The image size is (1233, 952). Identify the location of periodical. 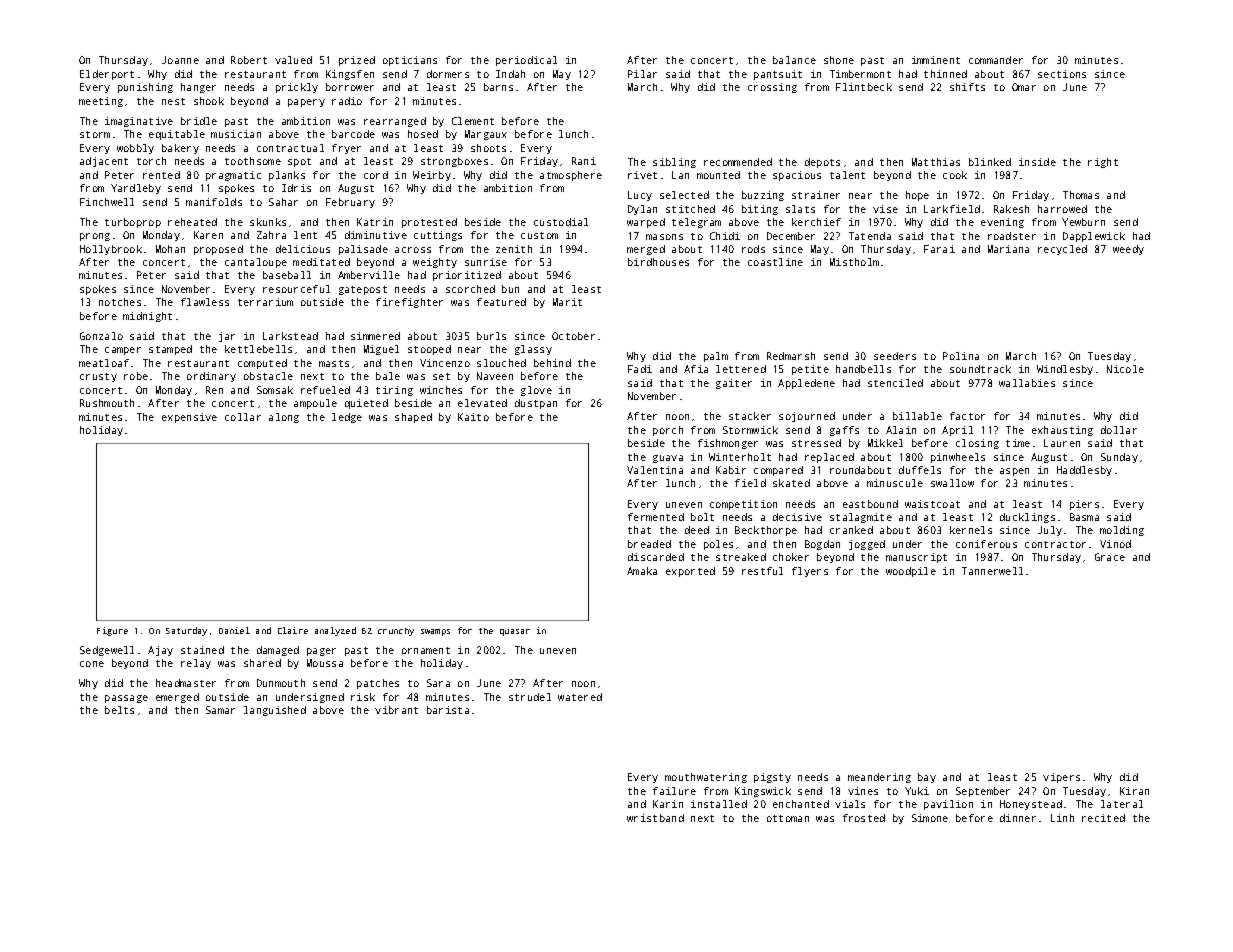
(526, 61).
